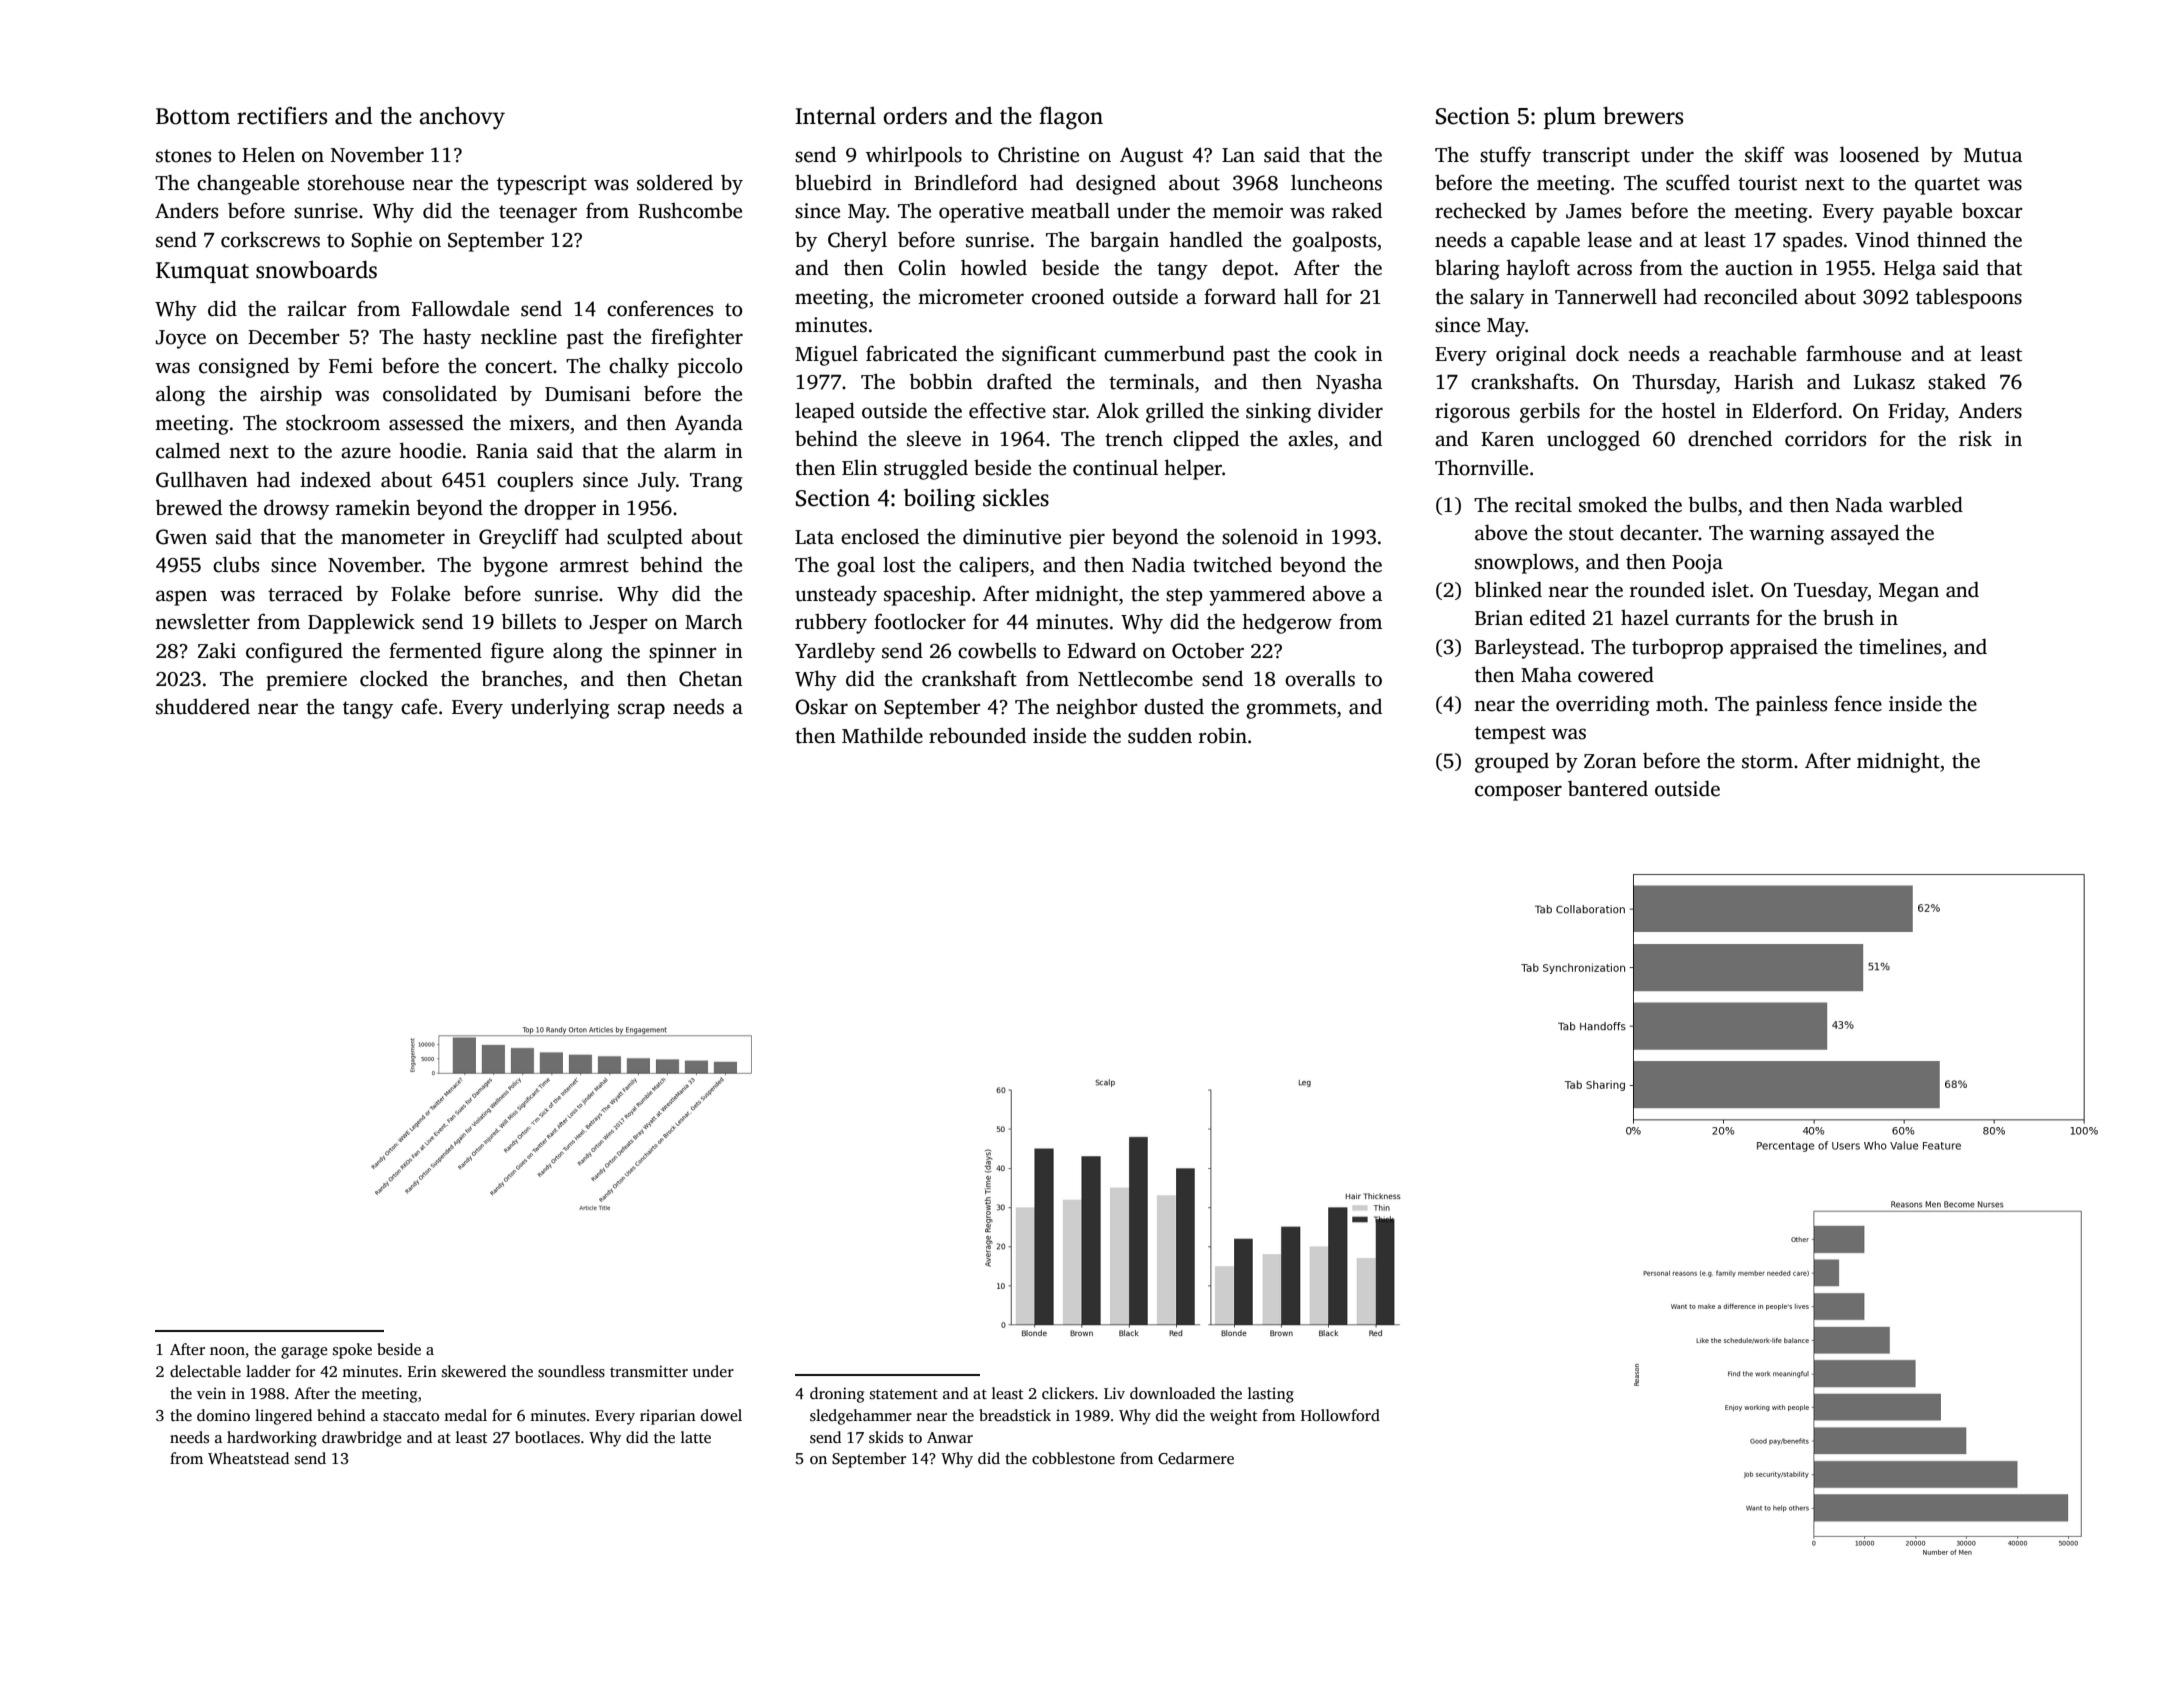 This image has width=2178, height=1683. I want to click on scrap, so click(641, 711).
